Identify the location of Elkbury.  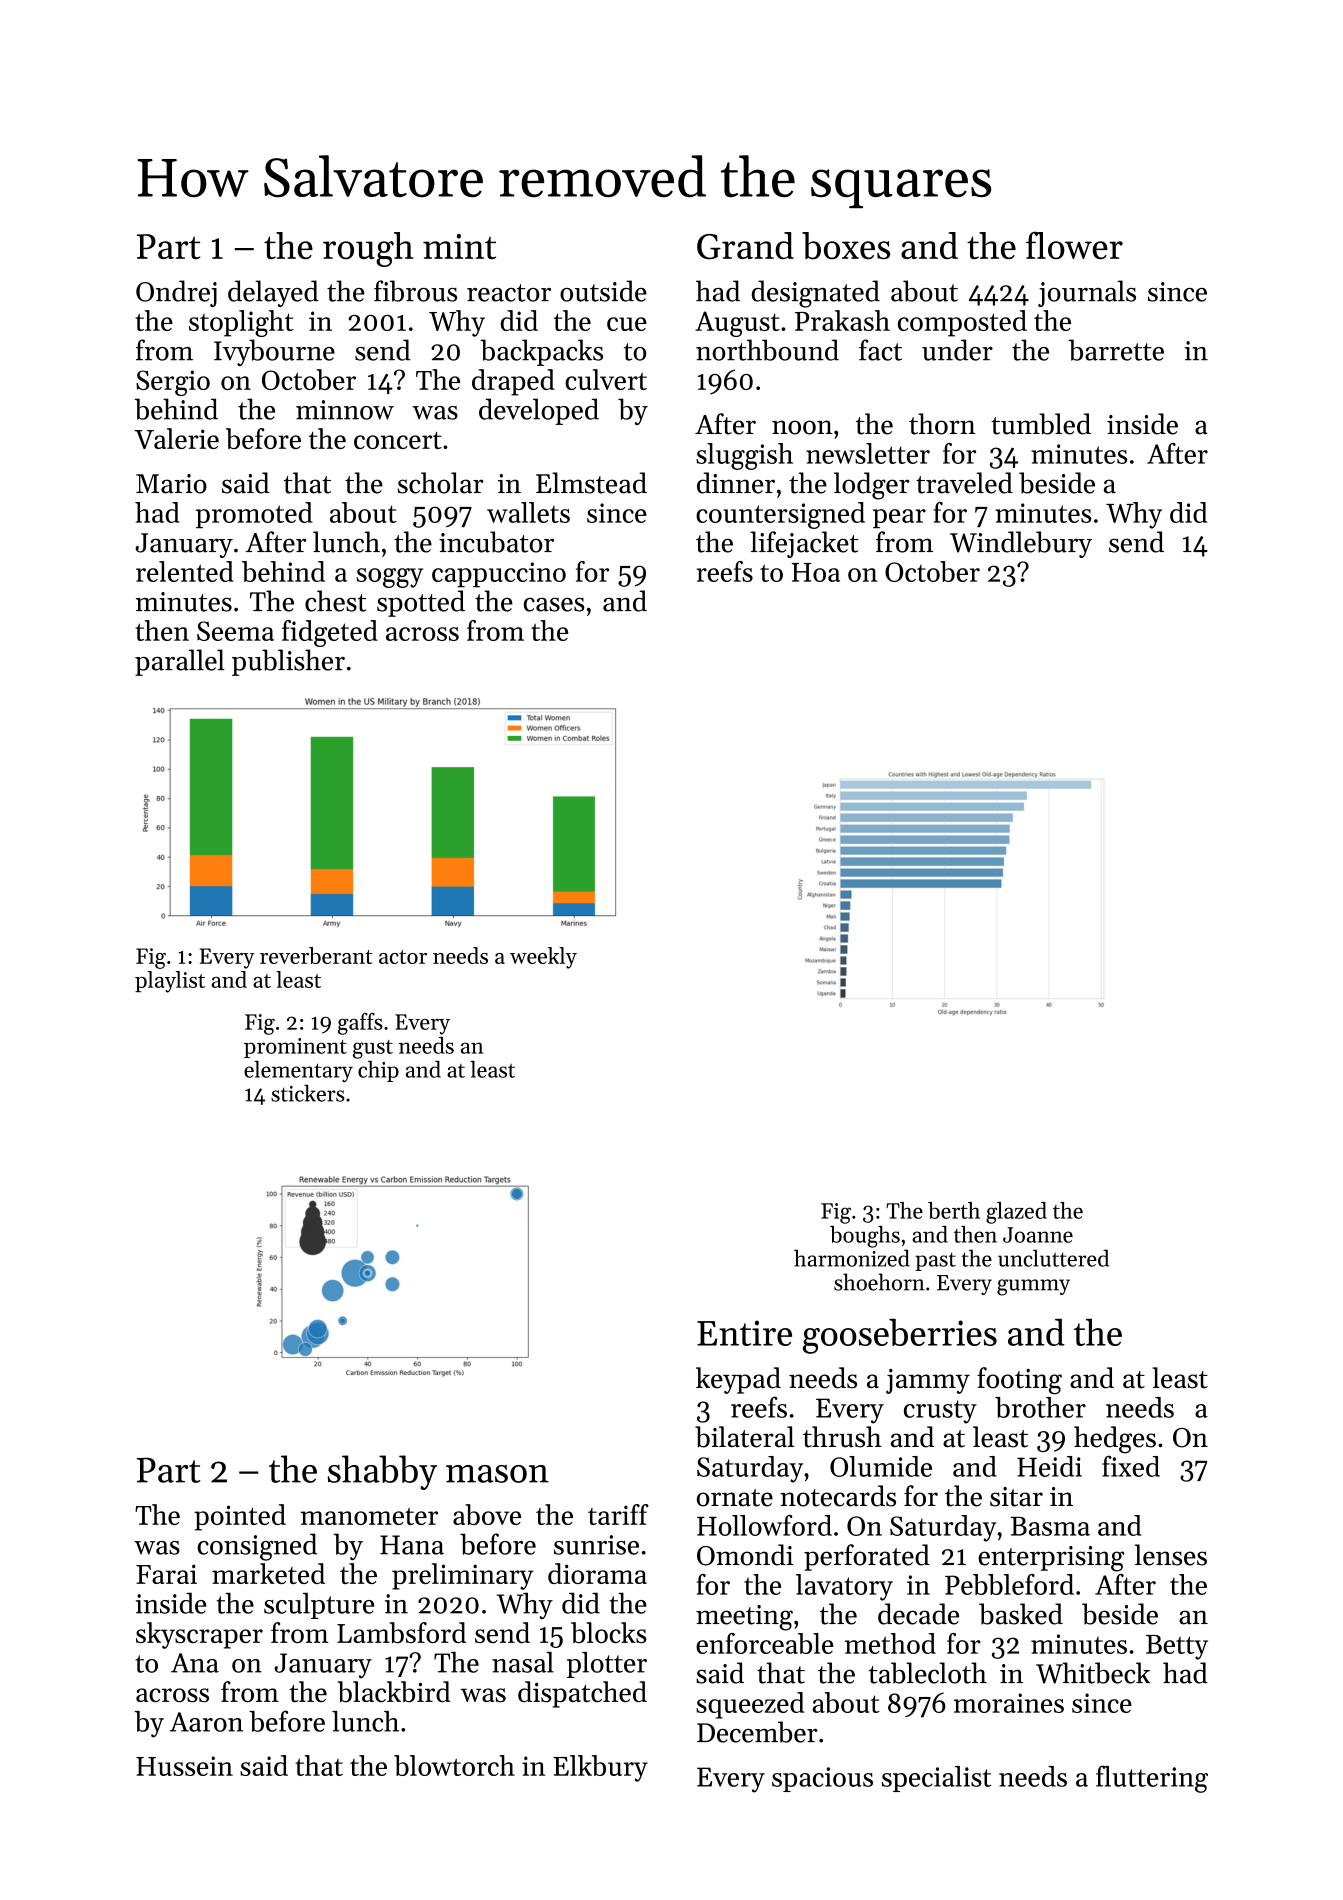
(600, 1768).
